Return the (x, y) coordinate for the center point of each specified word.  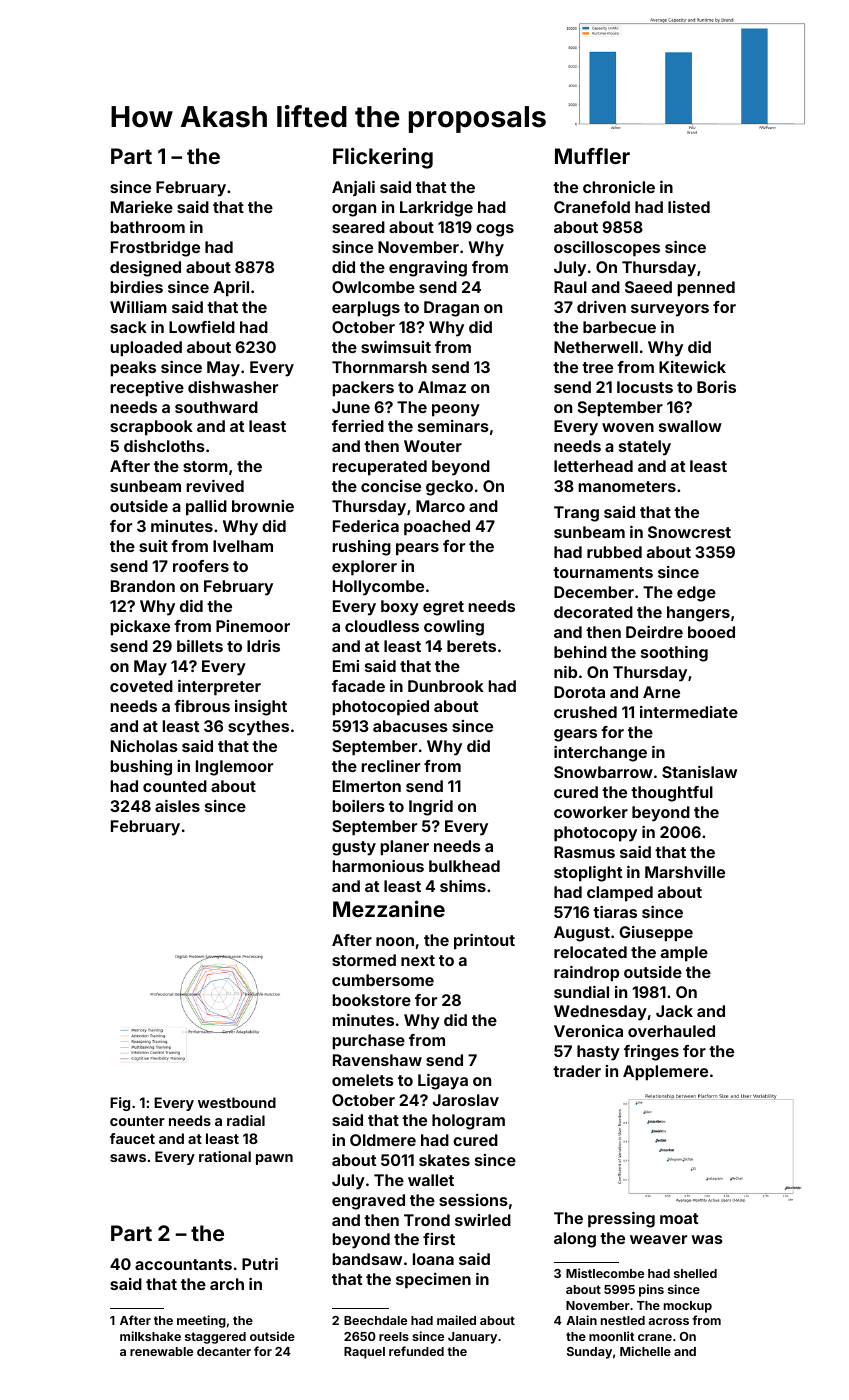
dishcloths (164, 446)
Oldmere (383, 1140)
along (575, 1240)
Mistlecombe (605, 1273)
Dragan (451, 309)
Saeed (648, 287)
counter (137, 1121)
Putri (260, 1264)
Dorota (579, 692)
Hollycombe (378, 588)
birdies (136, 287)
